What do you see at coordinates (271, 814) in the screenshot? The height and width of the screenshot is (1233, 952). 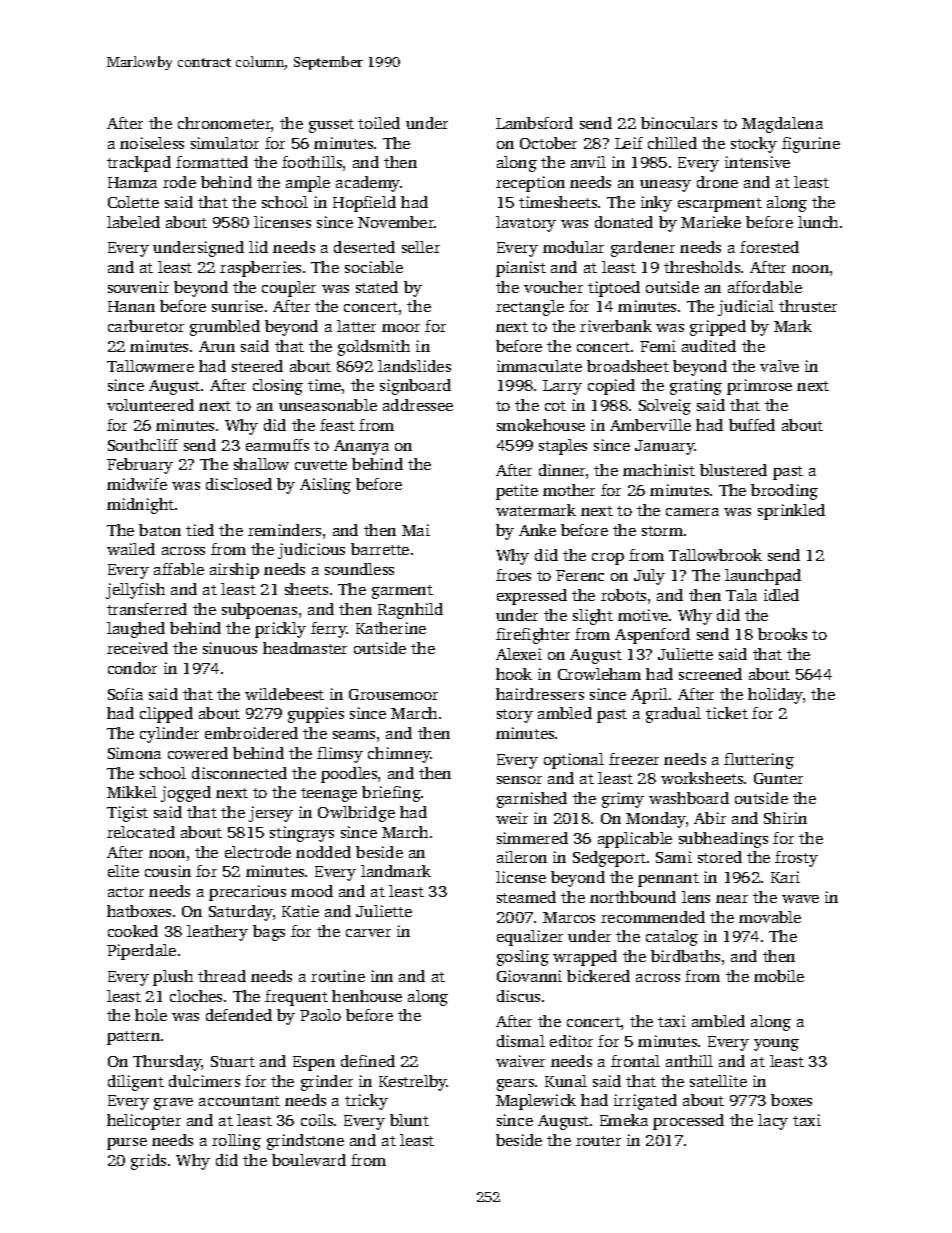 I see `jersey` at bounding box center [271, 814].
